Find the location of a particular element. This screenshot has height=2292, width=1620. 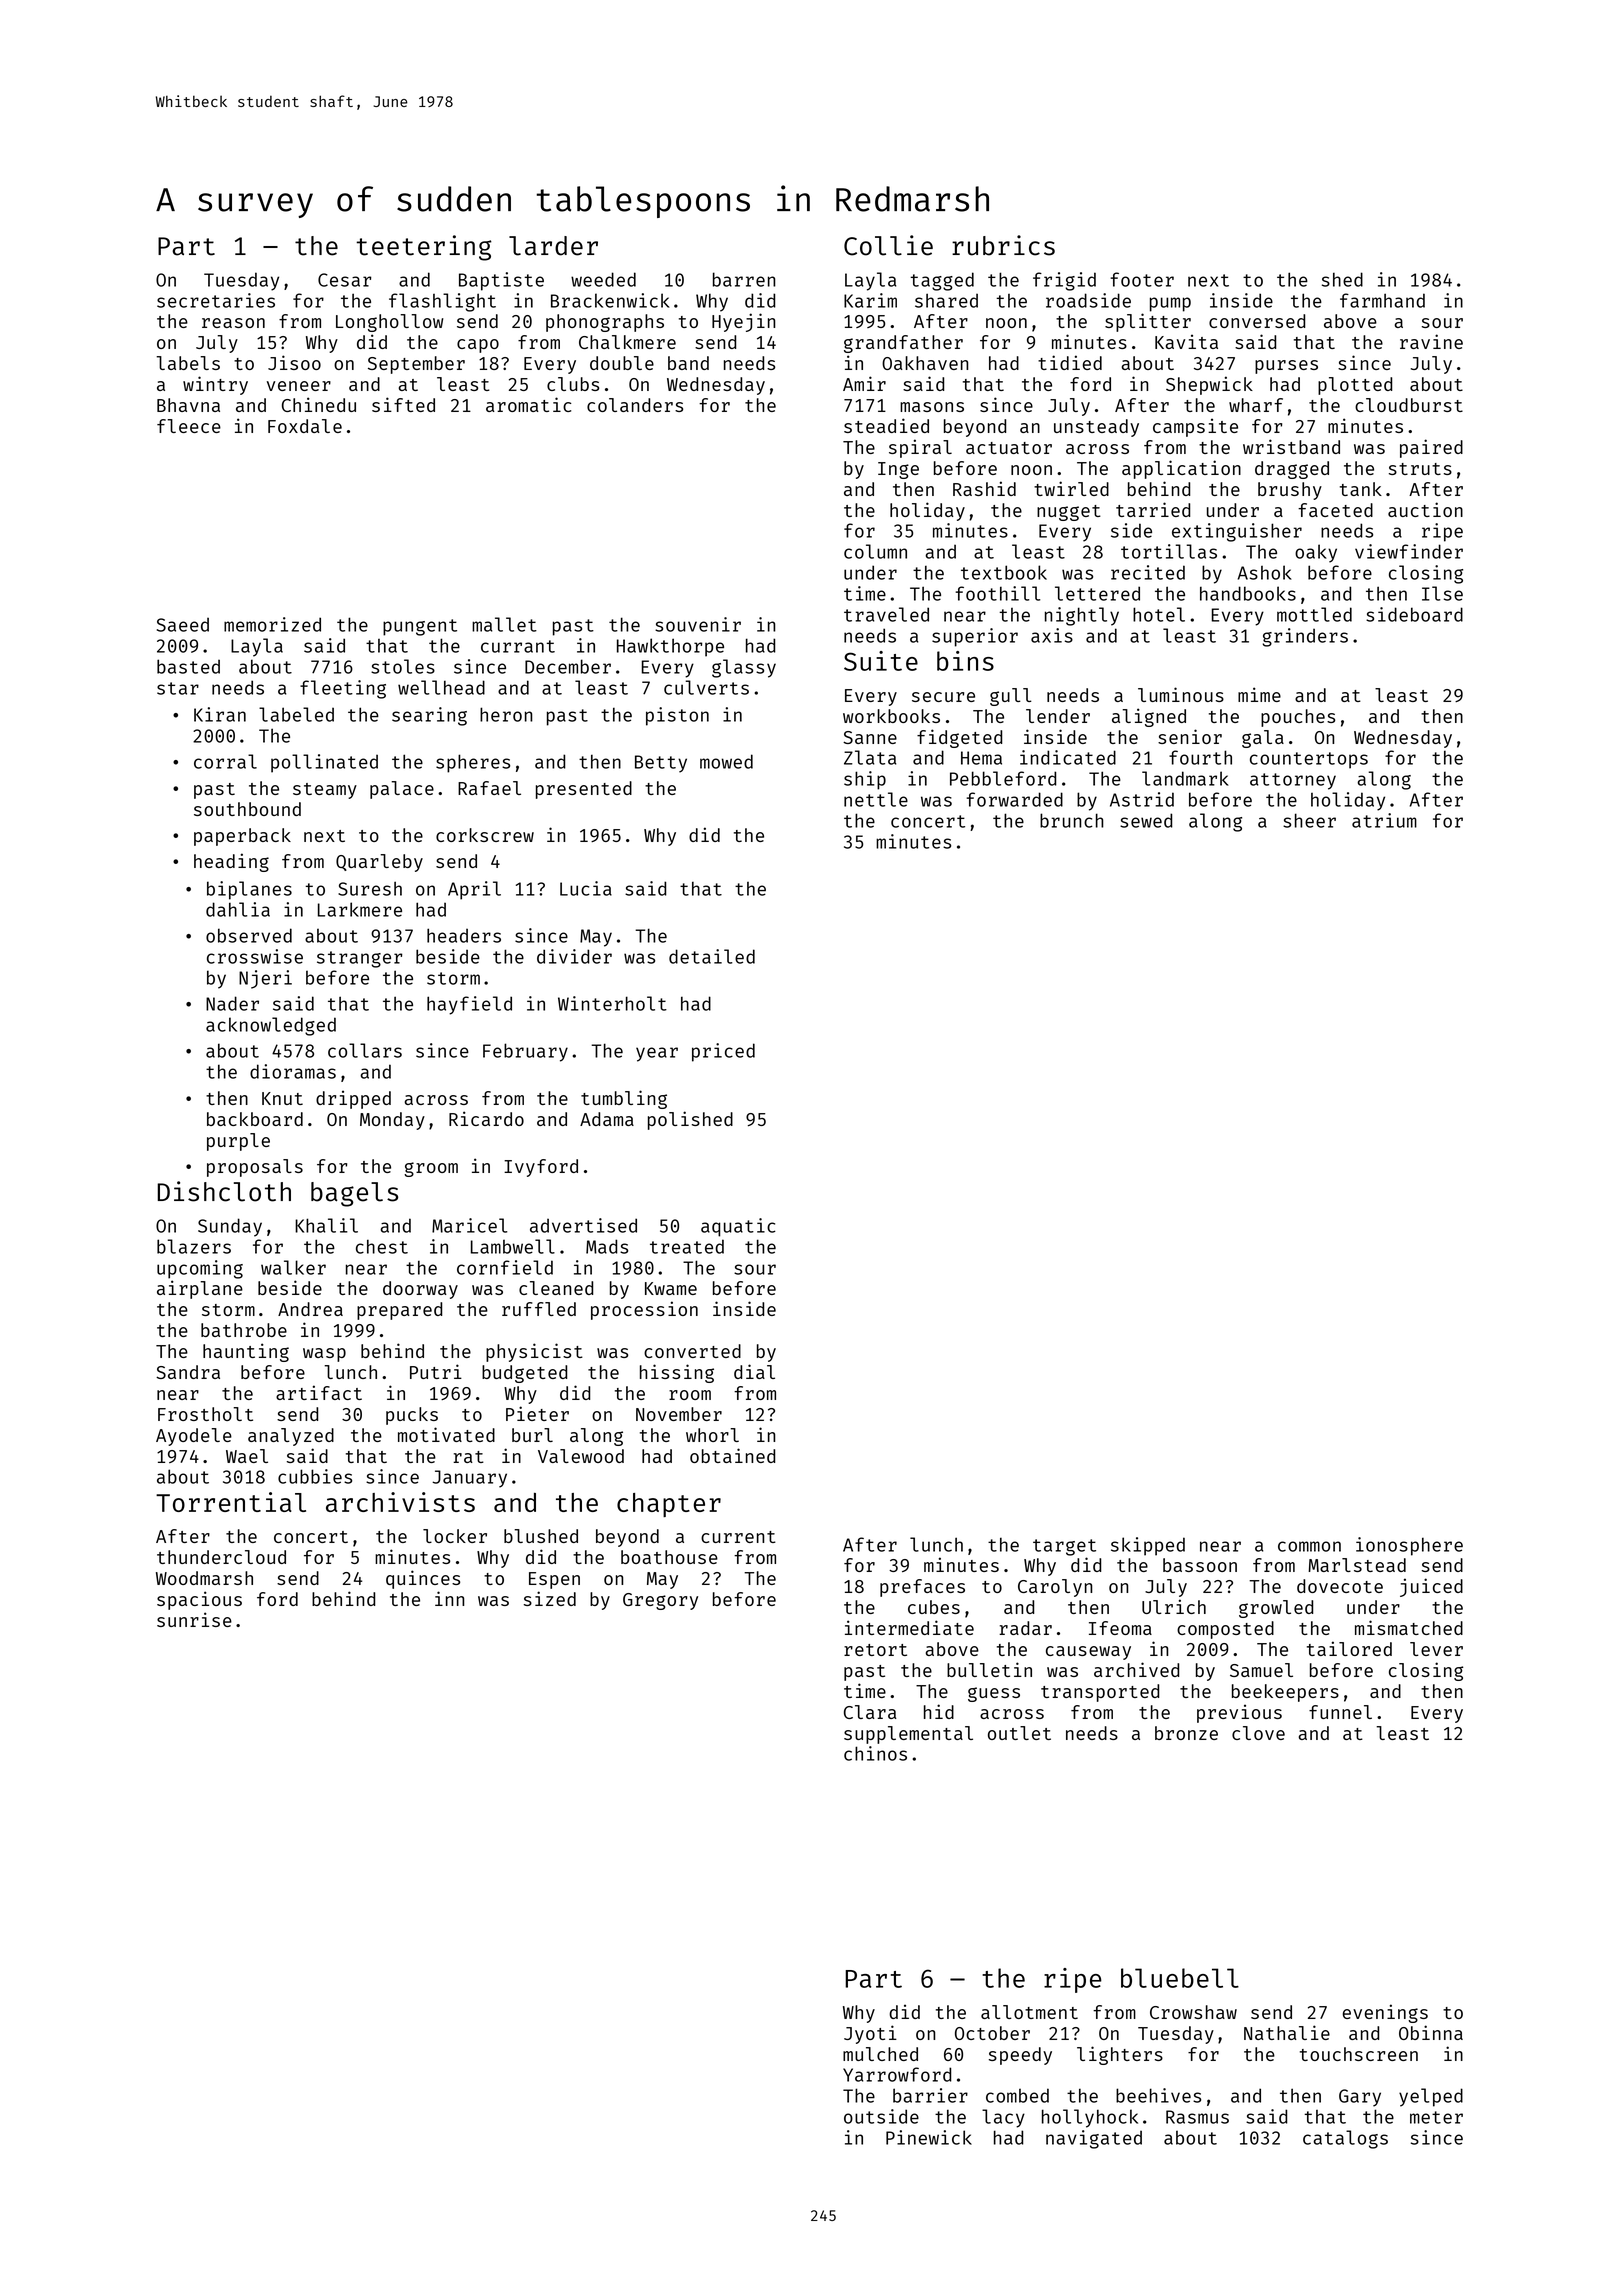

intermediate is located at coordinates (909, 1627).
